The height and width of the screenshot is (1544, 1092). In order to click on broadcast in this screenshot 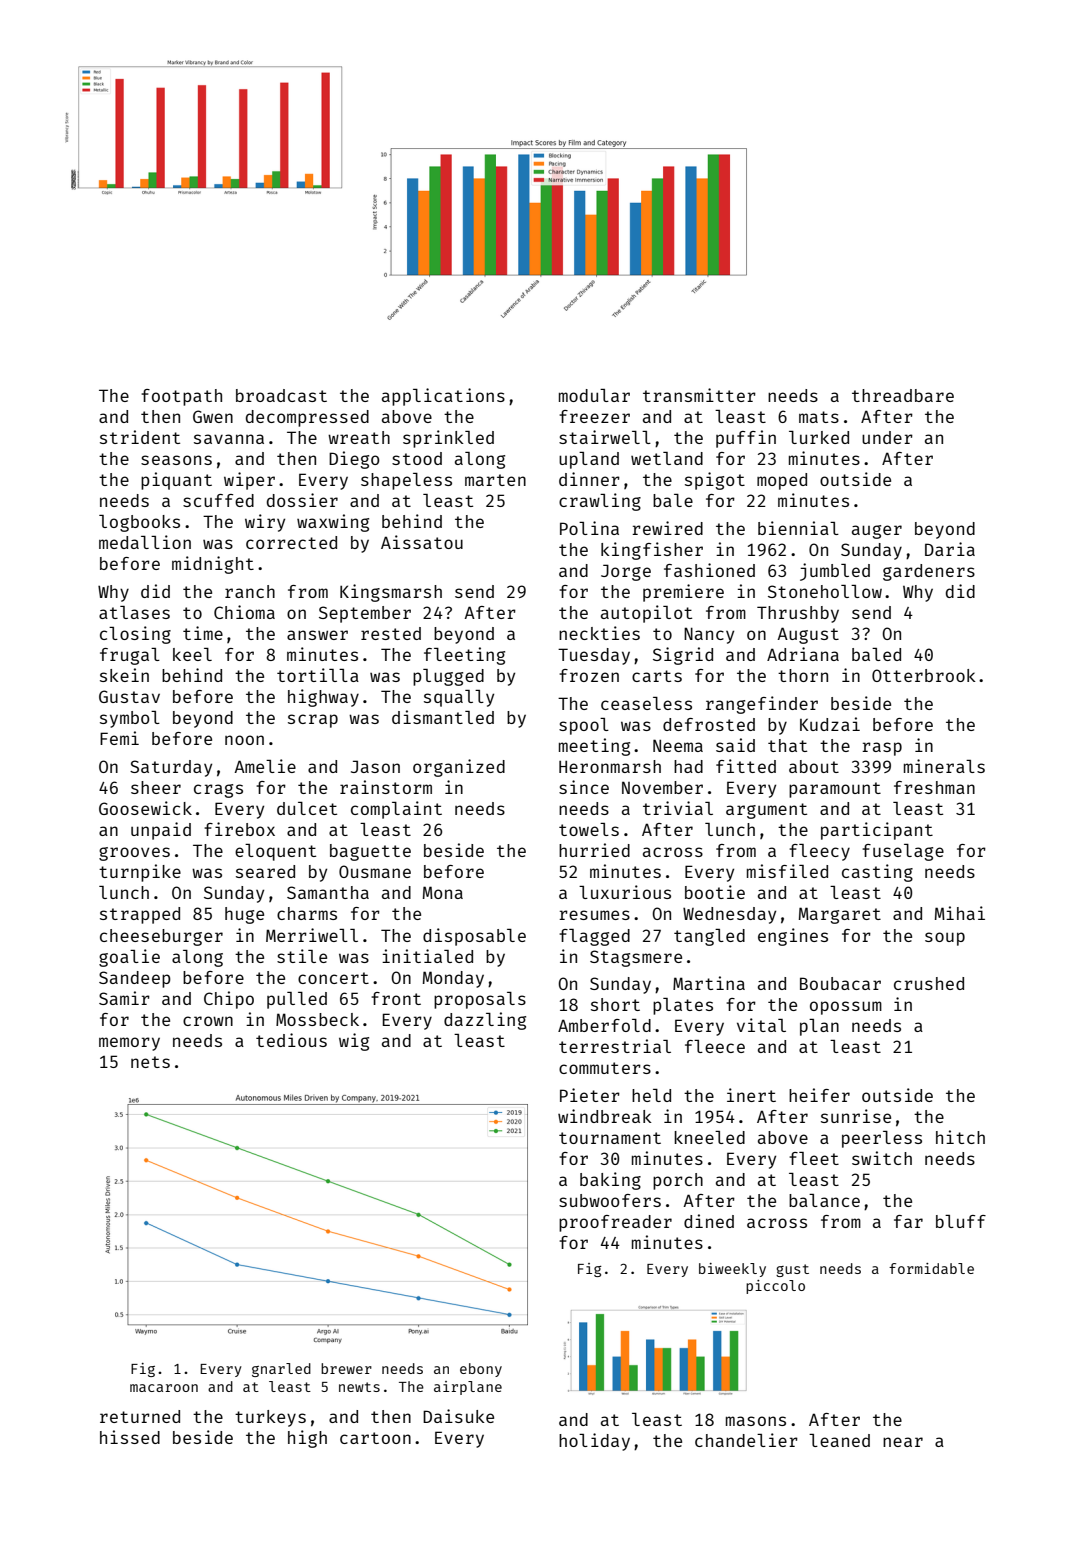, I will do `click(281, 395)`.
